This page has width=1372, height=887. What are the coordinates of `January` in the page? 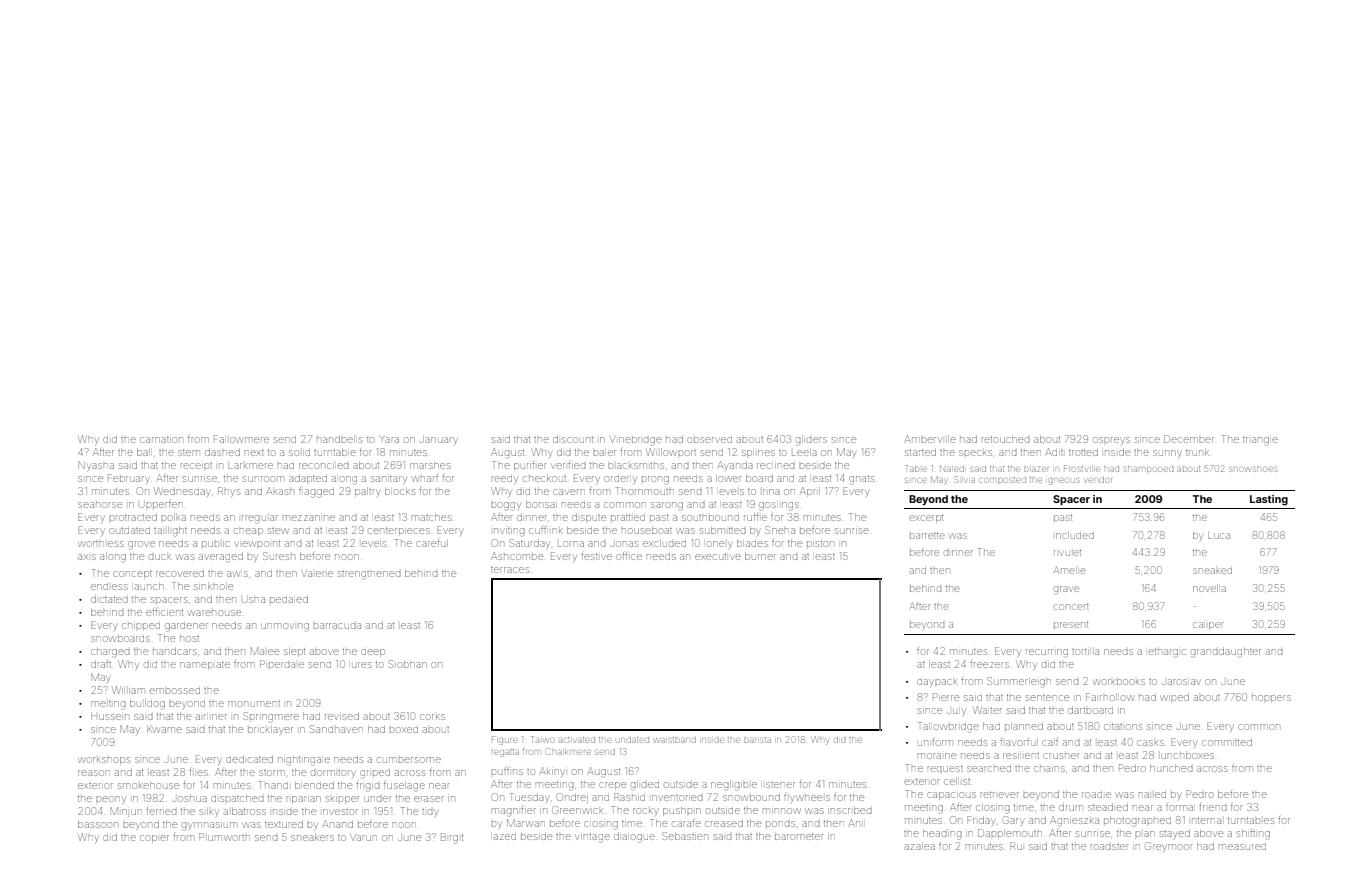 It's located at (438, 440).
